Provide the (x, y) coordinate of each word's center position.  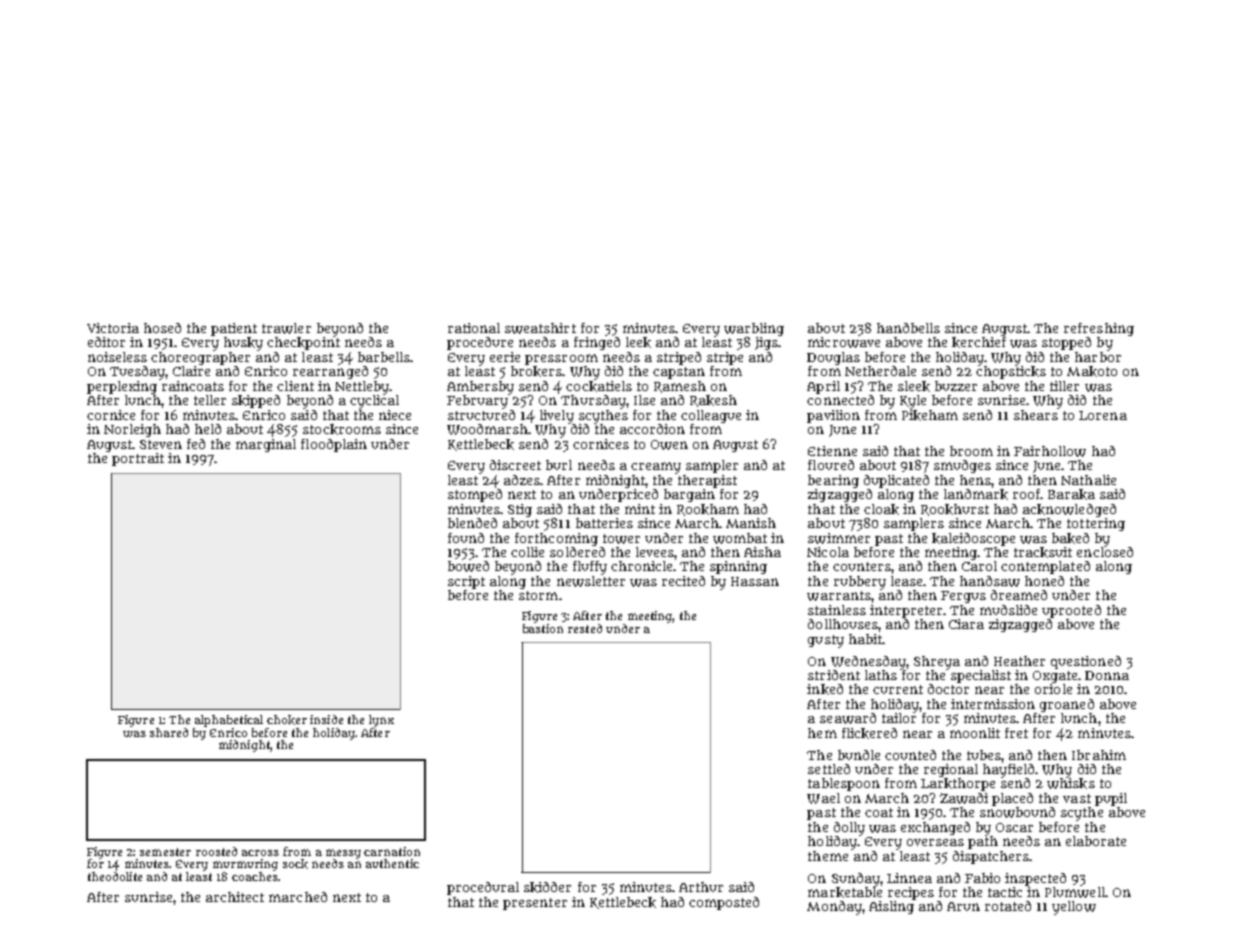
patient (234, 329)
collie (527, 552)
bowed (468, 566)
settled (829, 769)
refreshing (1099, 329)
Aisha (762, 552)
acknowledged (1069, 510)
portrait (138, 459)
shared (169, 732)
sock (295, 864)
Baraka (1071, 494)
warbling (754, 329)
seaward (848, 718)
